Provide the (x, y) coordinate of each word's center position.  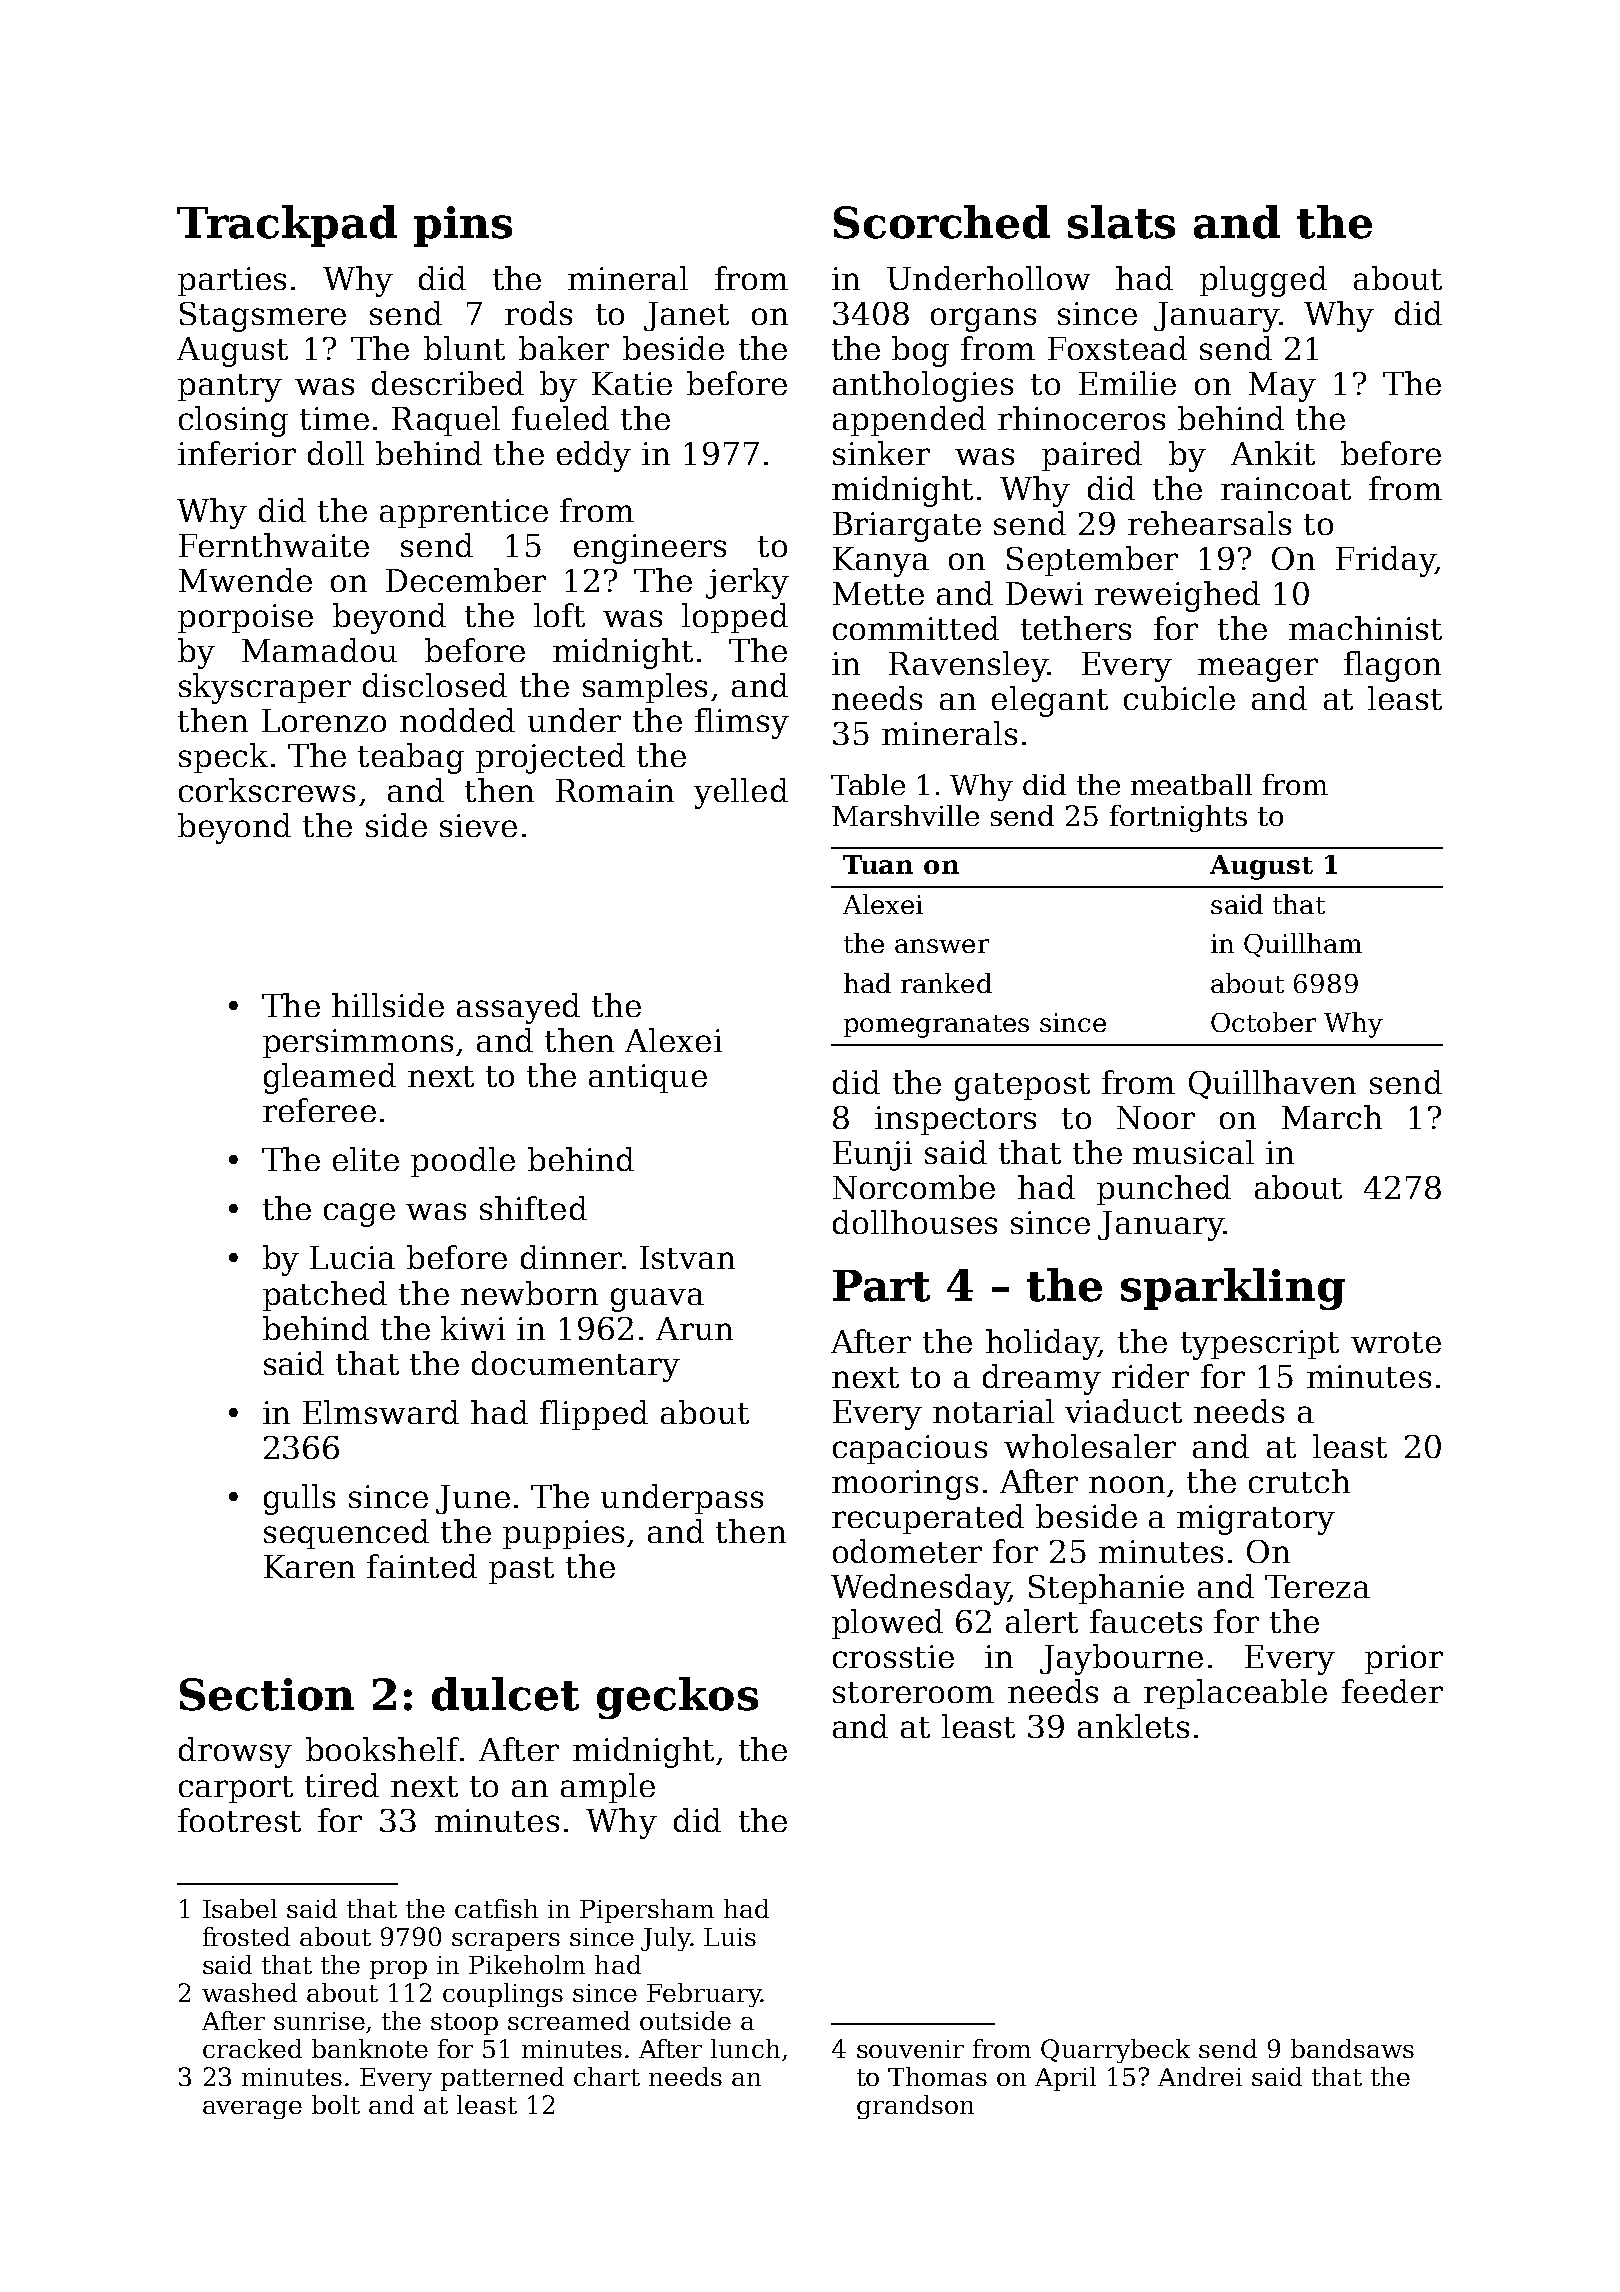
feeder (1392, 1691)
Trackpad (287, 226)
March (1332, 1117)
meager (1258, 670)
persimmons (358, 1043)
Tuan (878, 864)
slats (1121, 222)
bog (920, 351)
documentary (576, 1366)
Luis (730, 1937)
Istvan (687, 1257)
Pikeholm (527, 1964)
